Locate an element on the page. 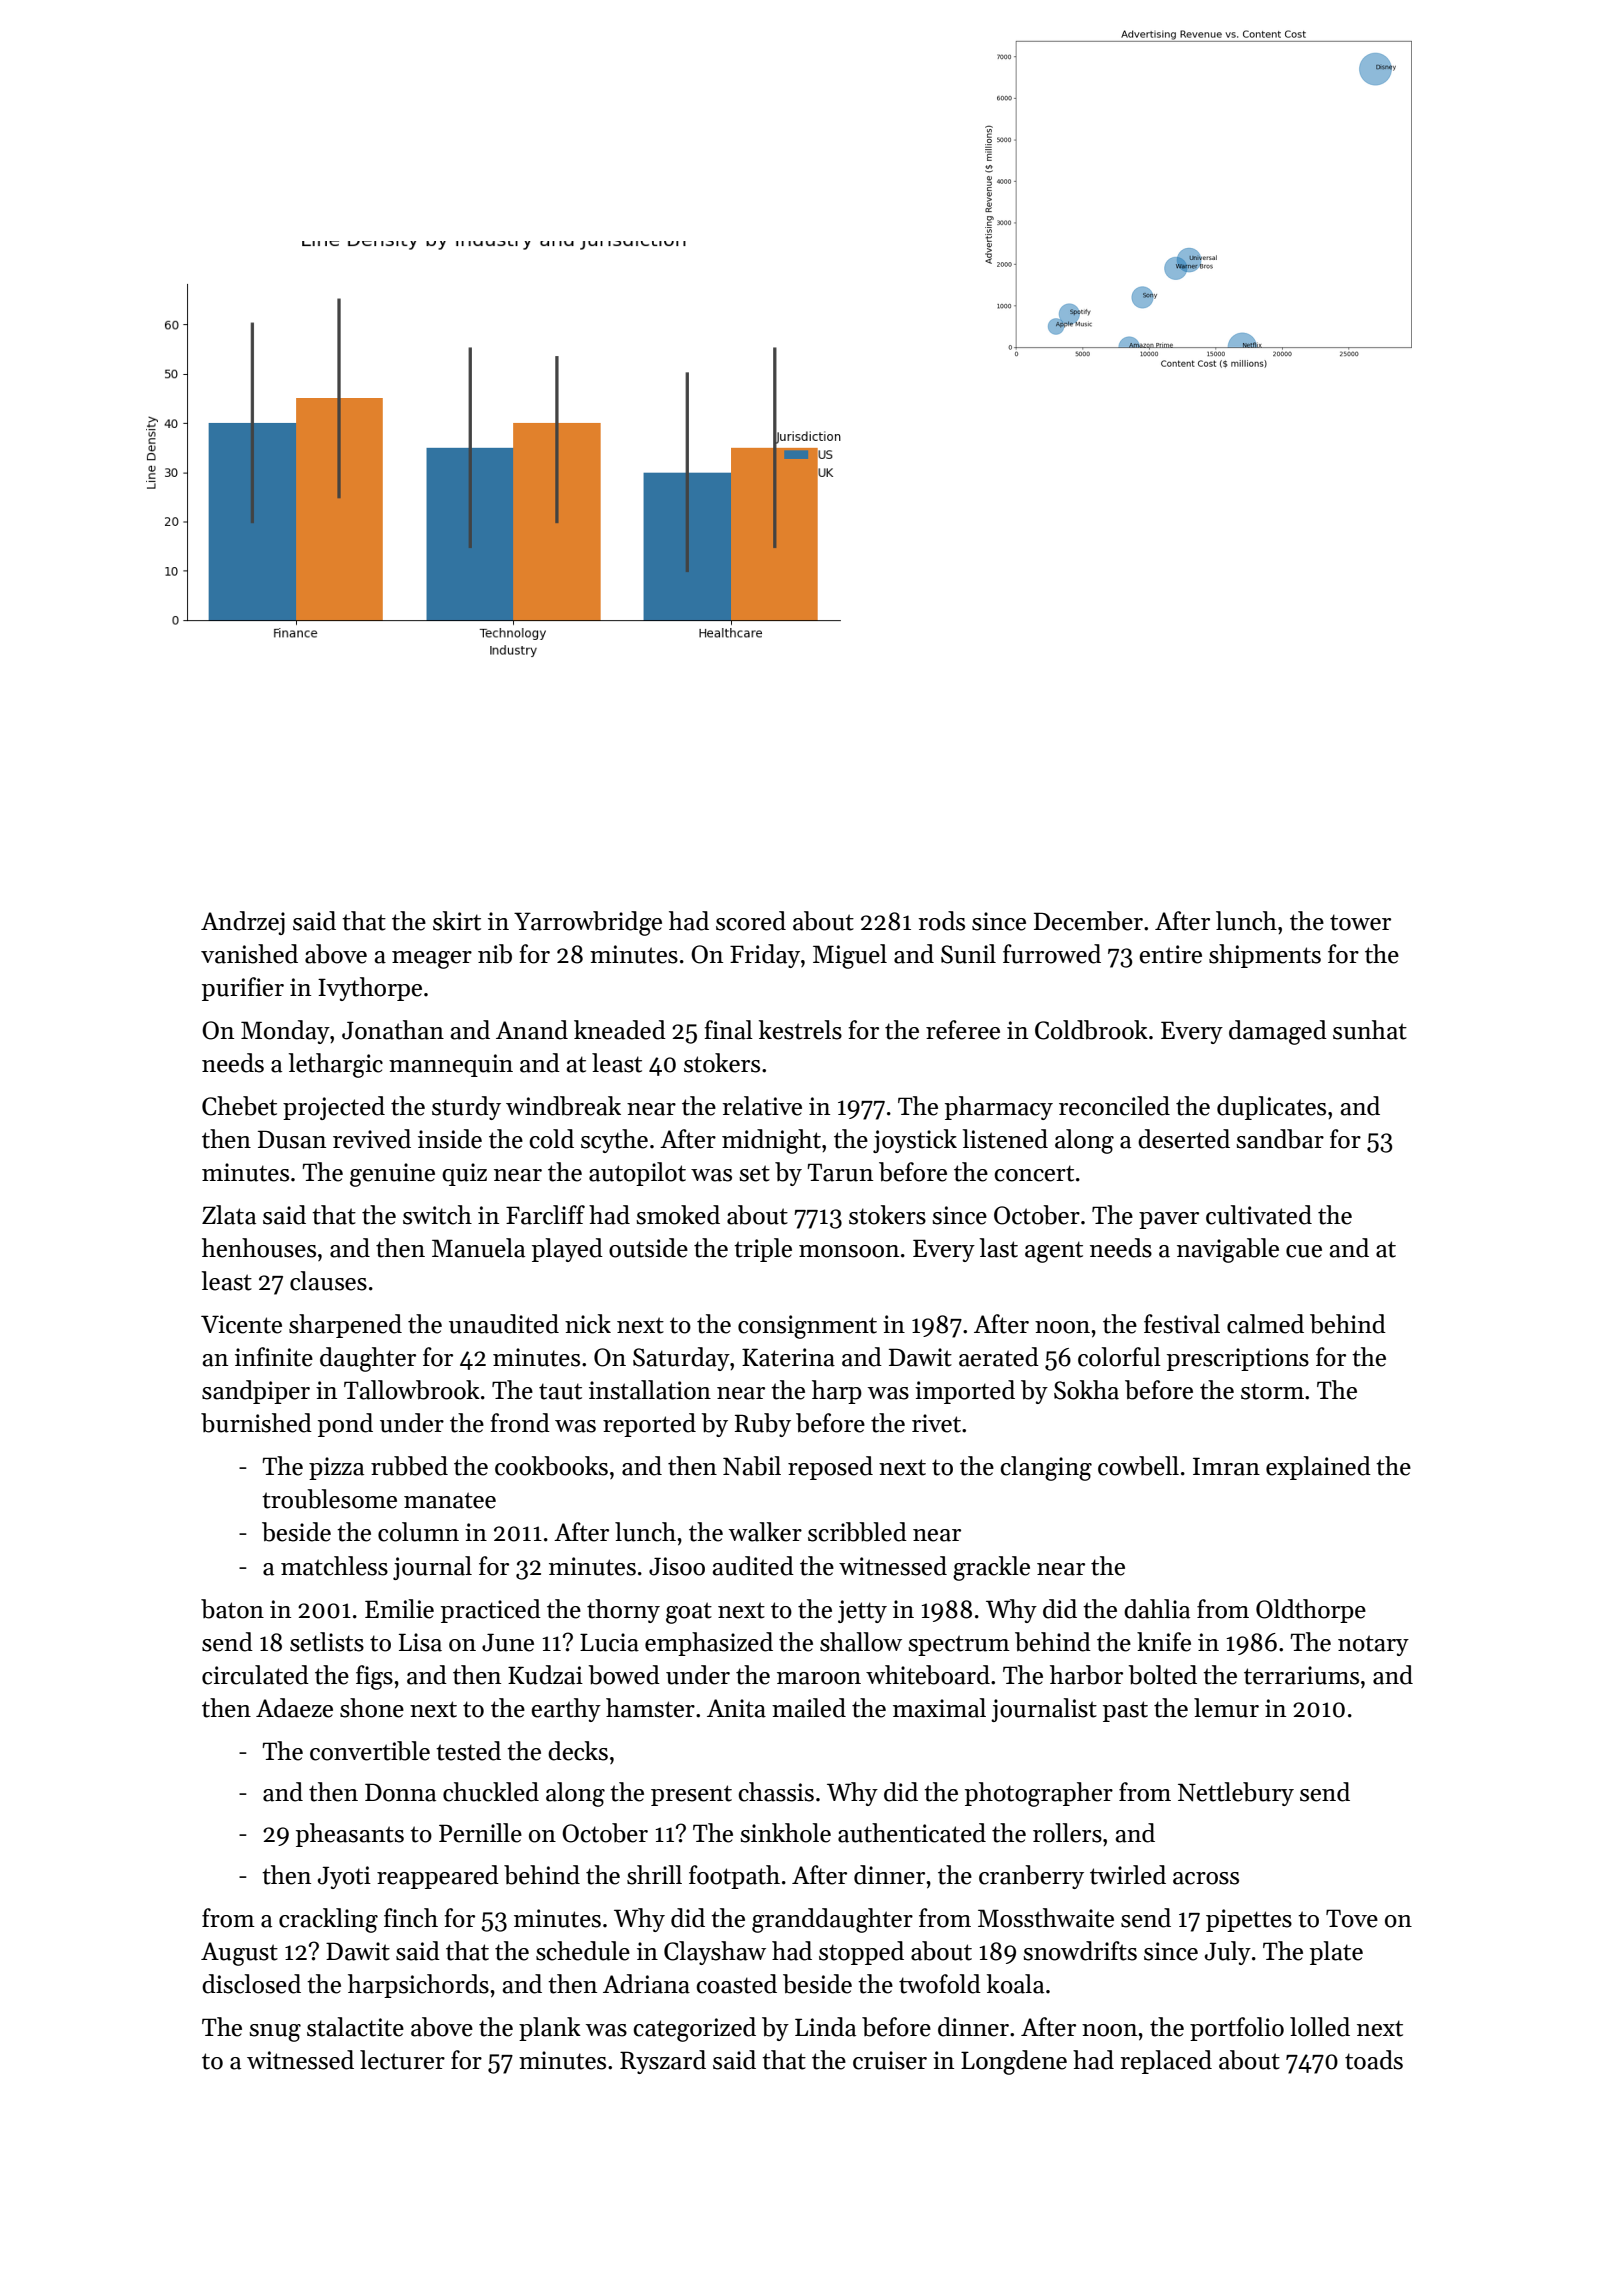 The height and width of the document is (2292, 1620). notary is located at coordinates (1373, 1645).
